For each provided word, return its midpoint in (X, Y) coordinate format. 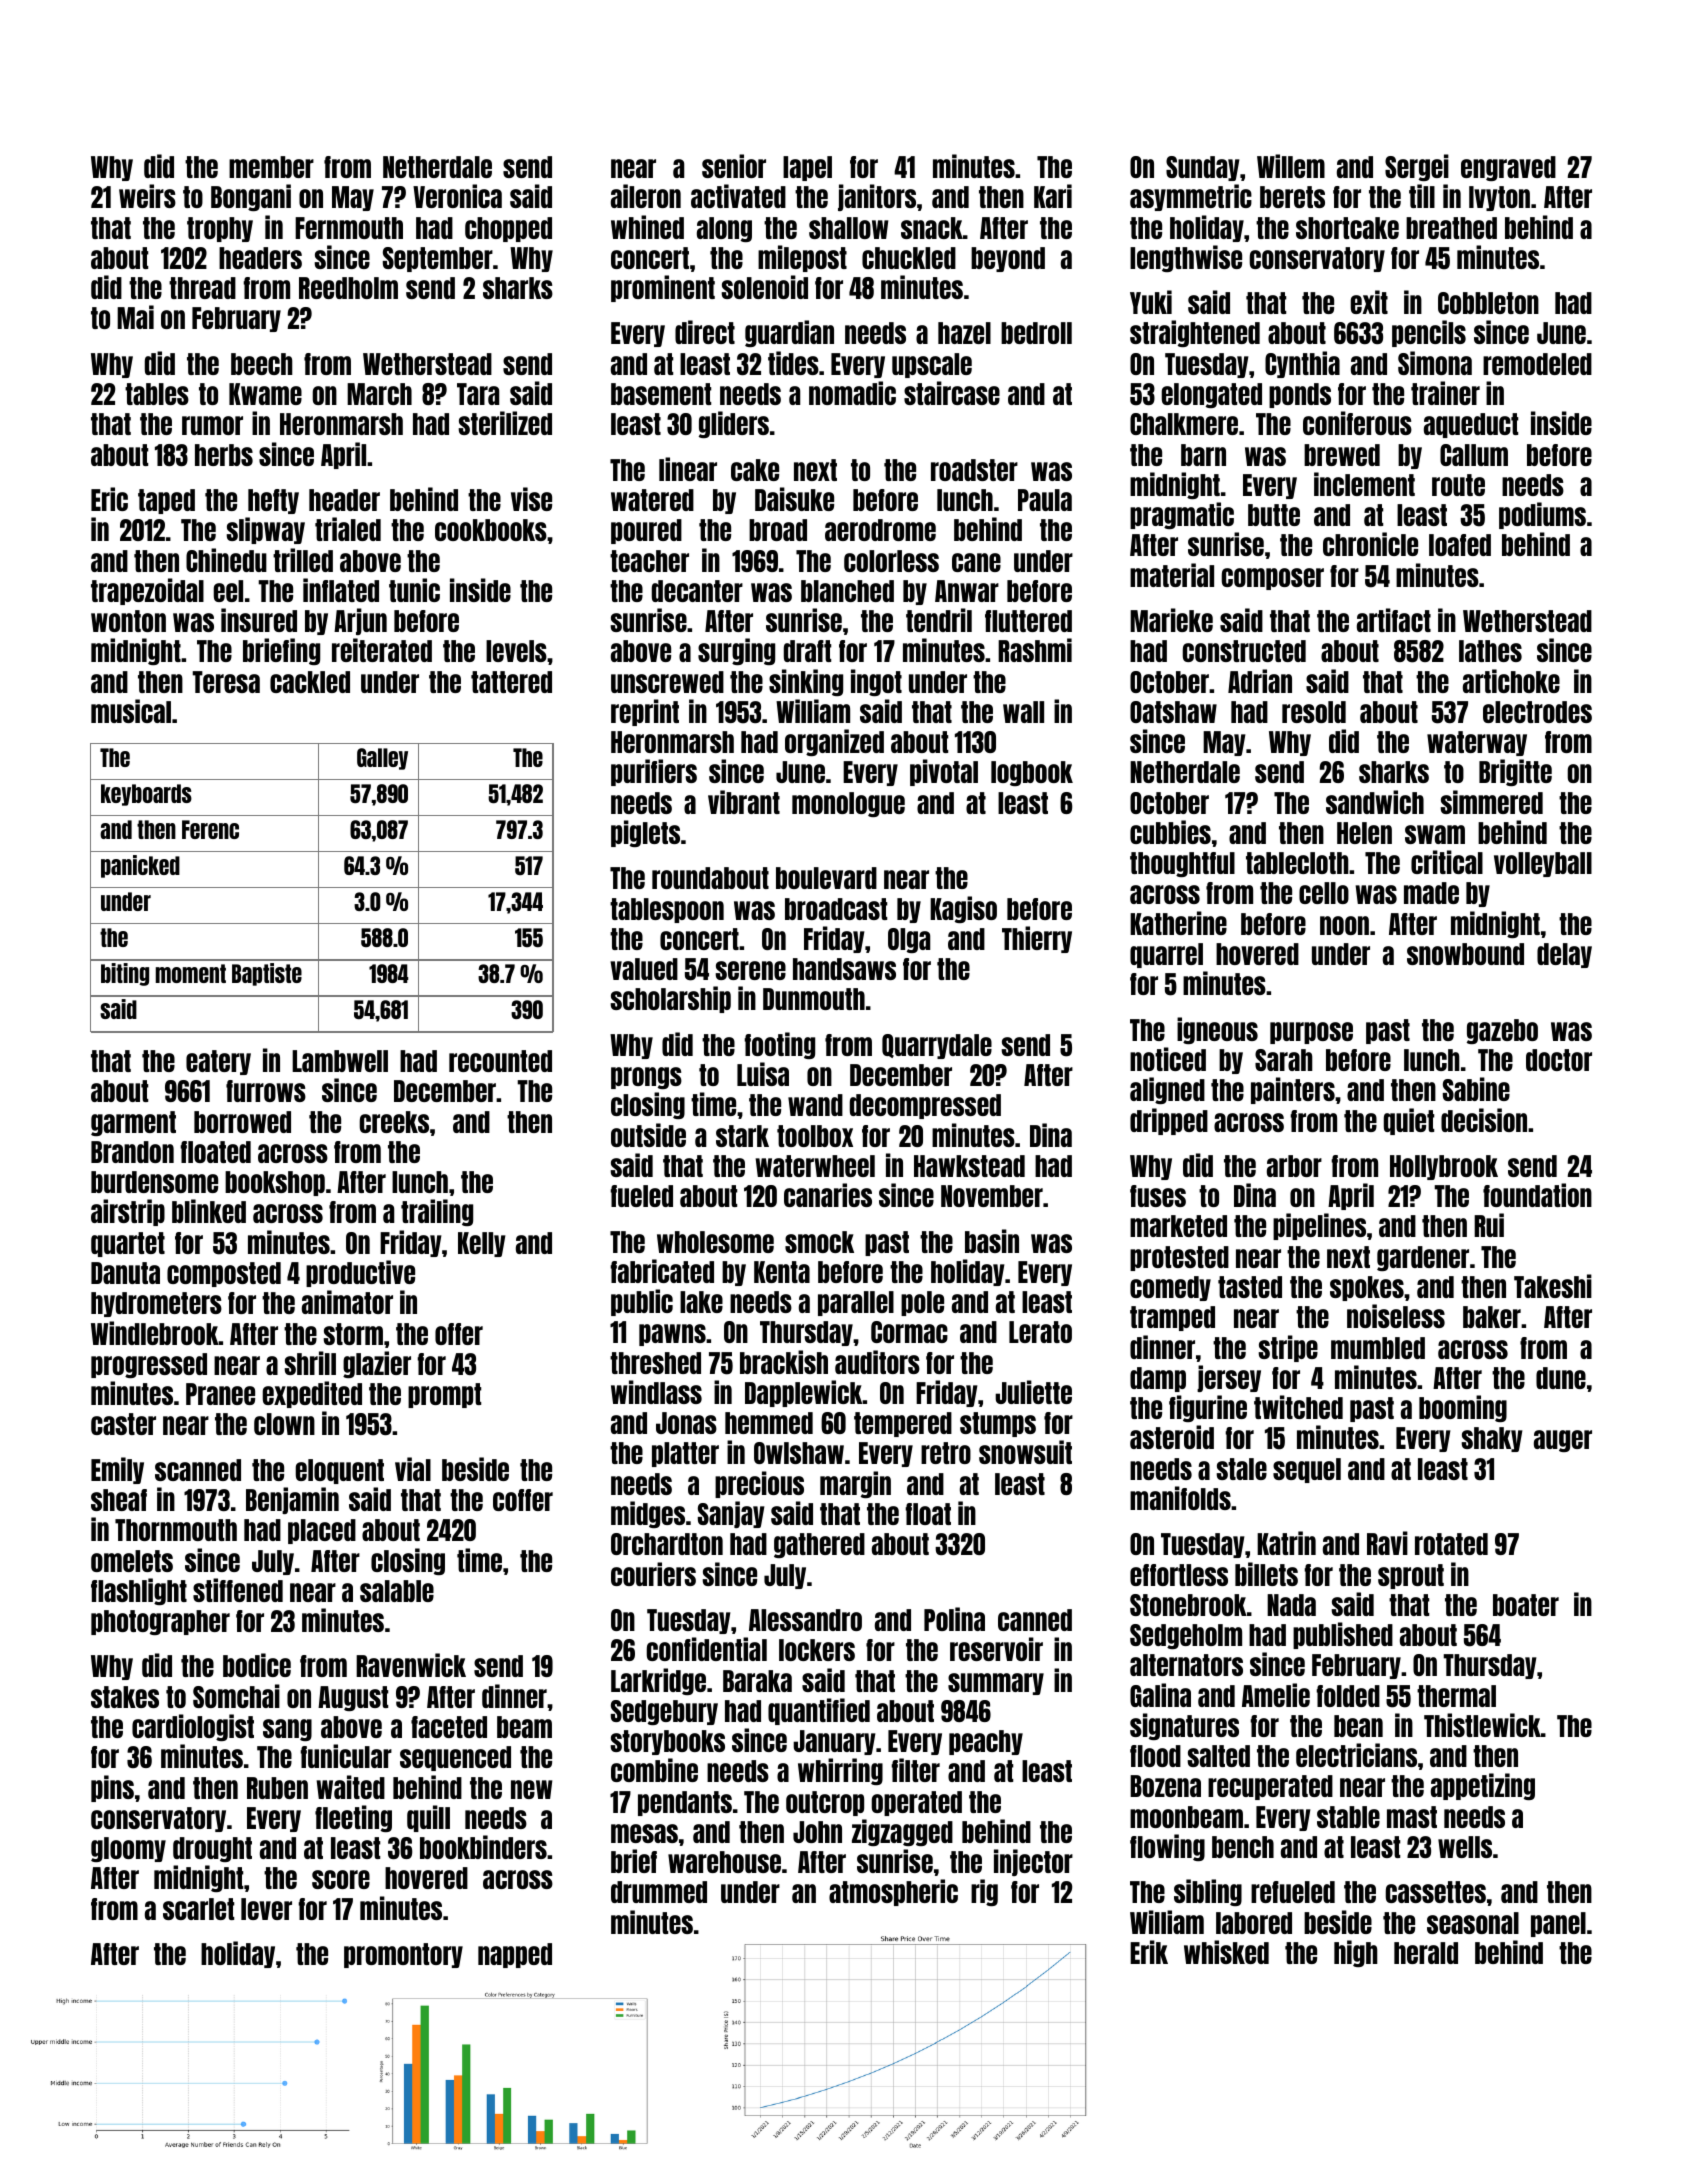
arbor (1294, 1166)
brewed (1342, 455)
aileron (646, 196)
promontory (403, 1955)
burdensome (154, 1182)
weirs (147, 196)
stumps (998, 1424)
